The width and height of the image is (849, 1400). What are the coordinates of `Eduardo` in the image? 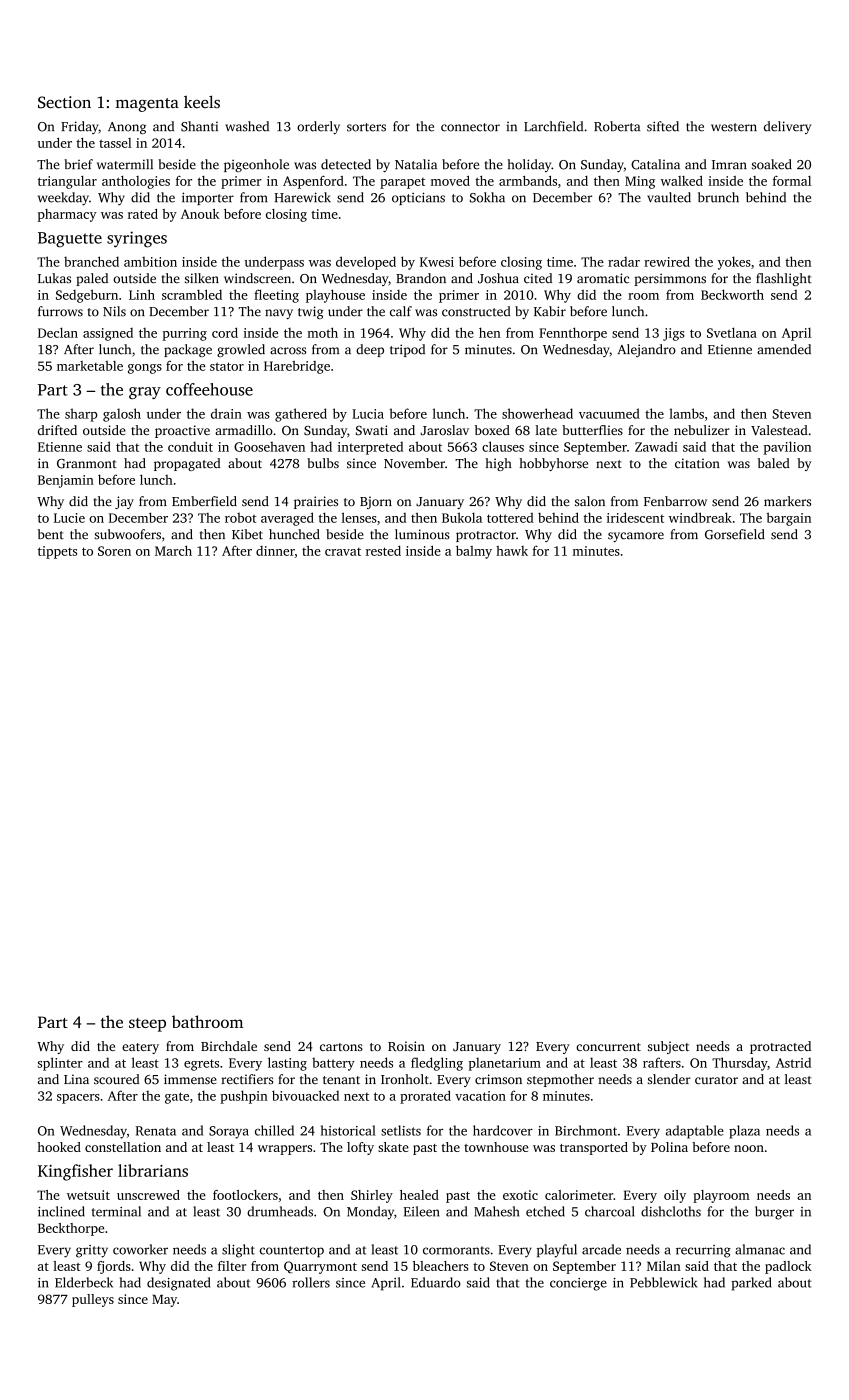 It's located at (436, 1282).
